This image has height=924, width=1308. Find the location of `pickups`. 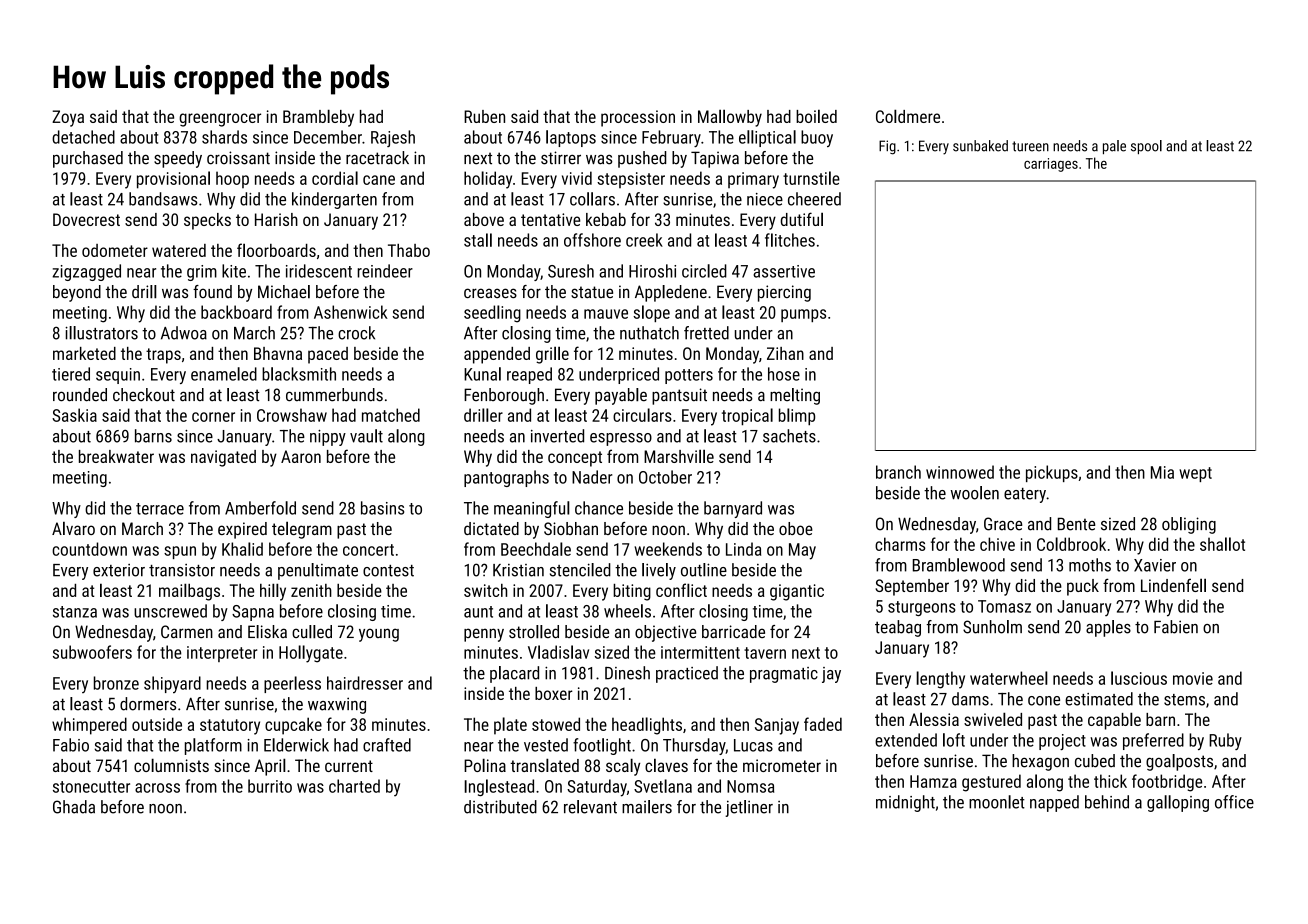

pickups is located at coordinates (1052, 473).
